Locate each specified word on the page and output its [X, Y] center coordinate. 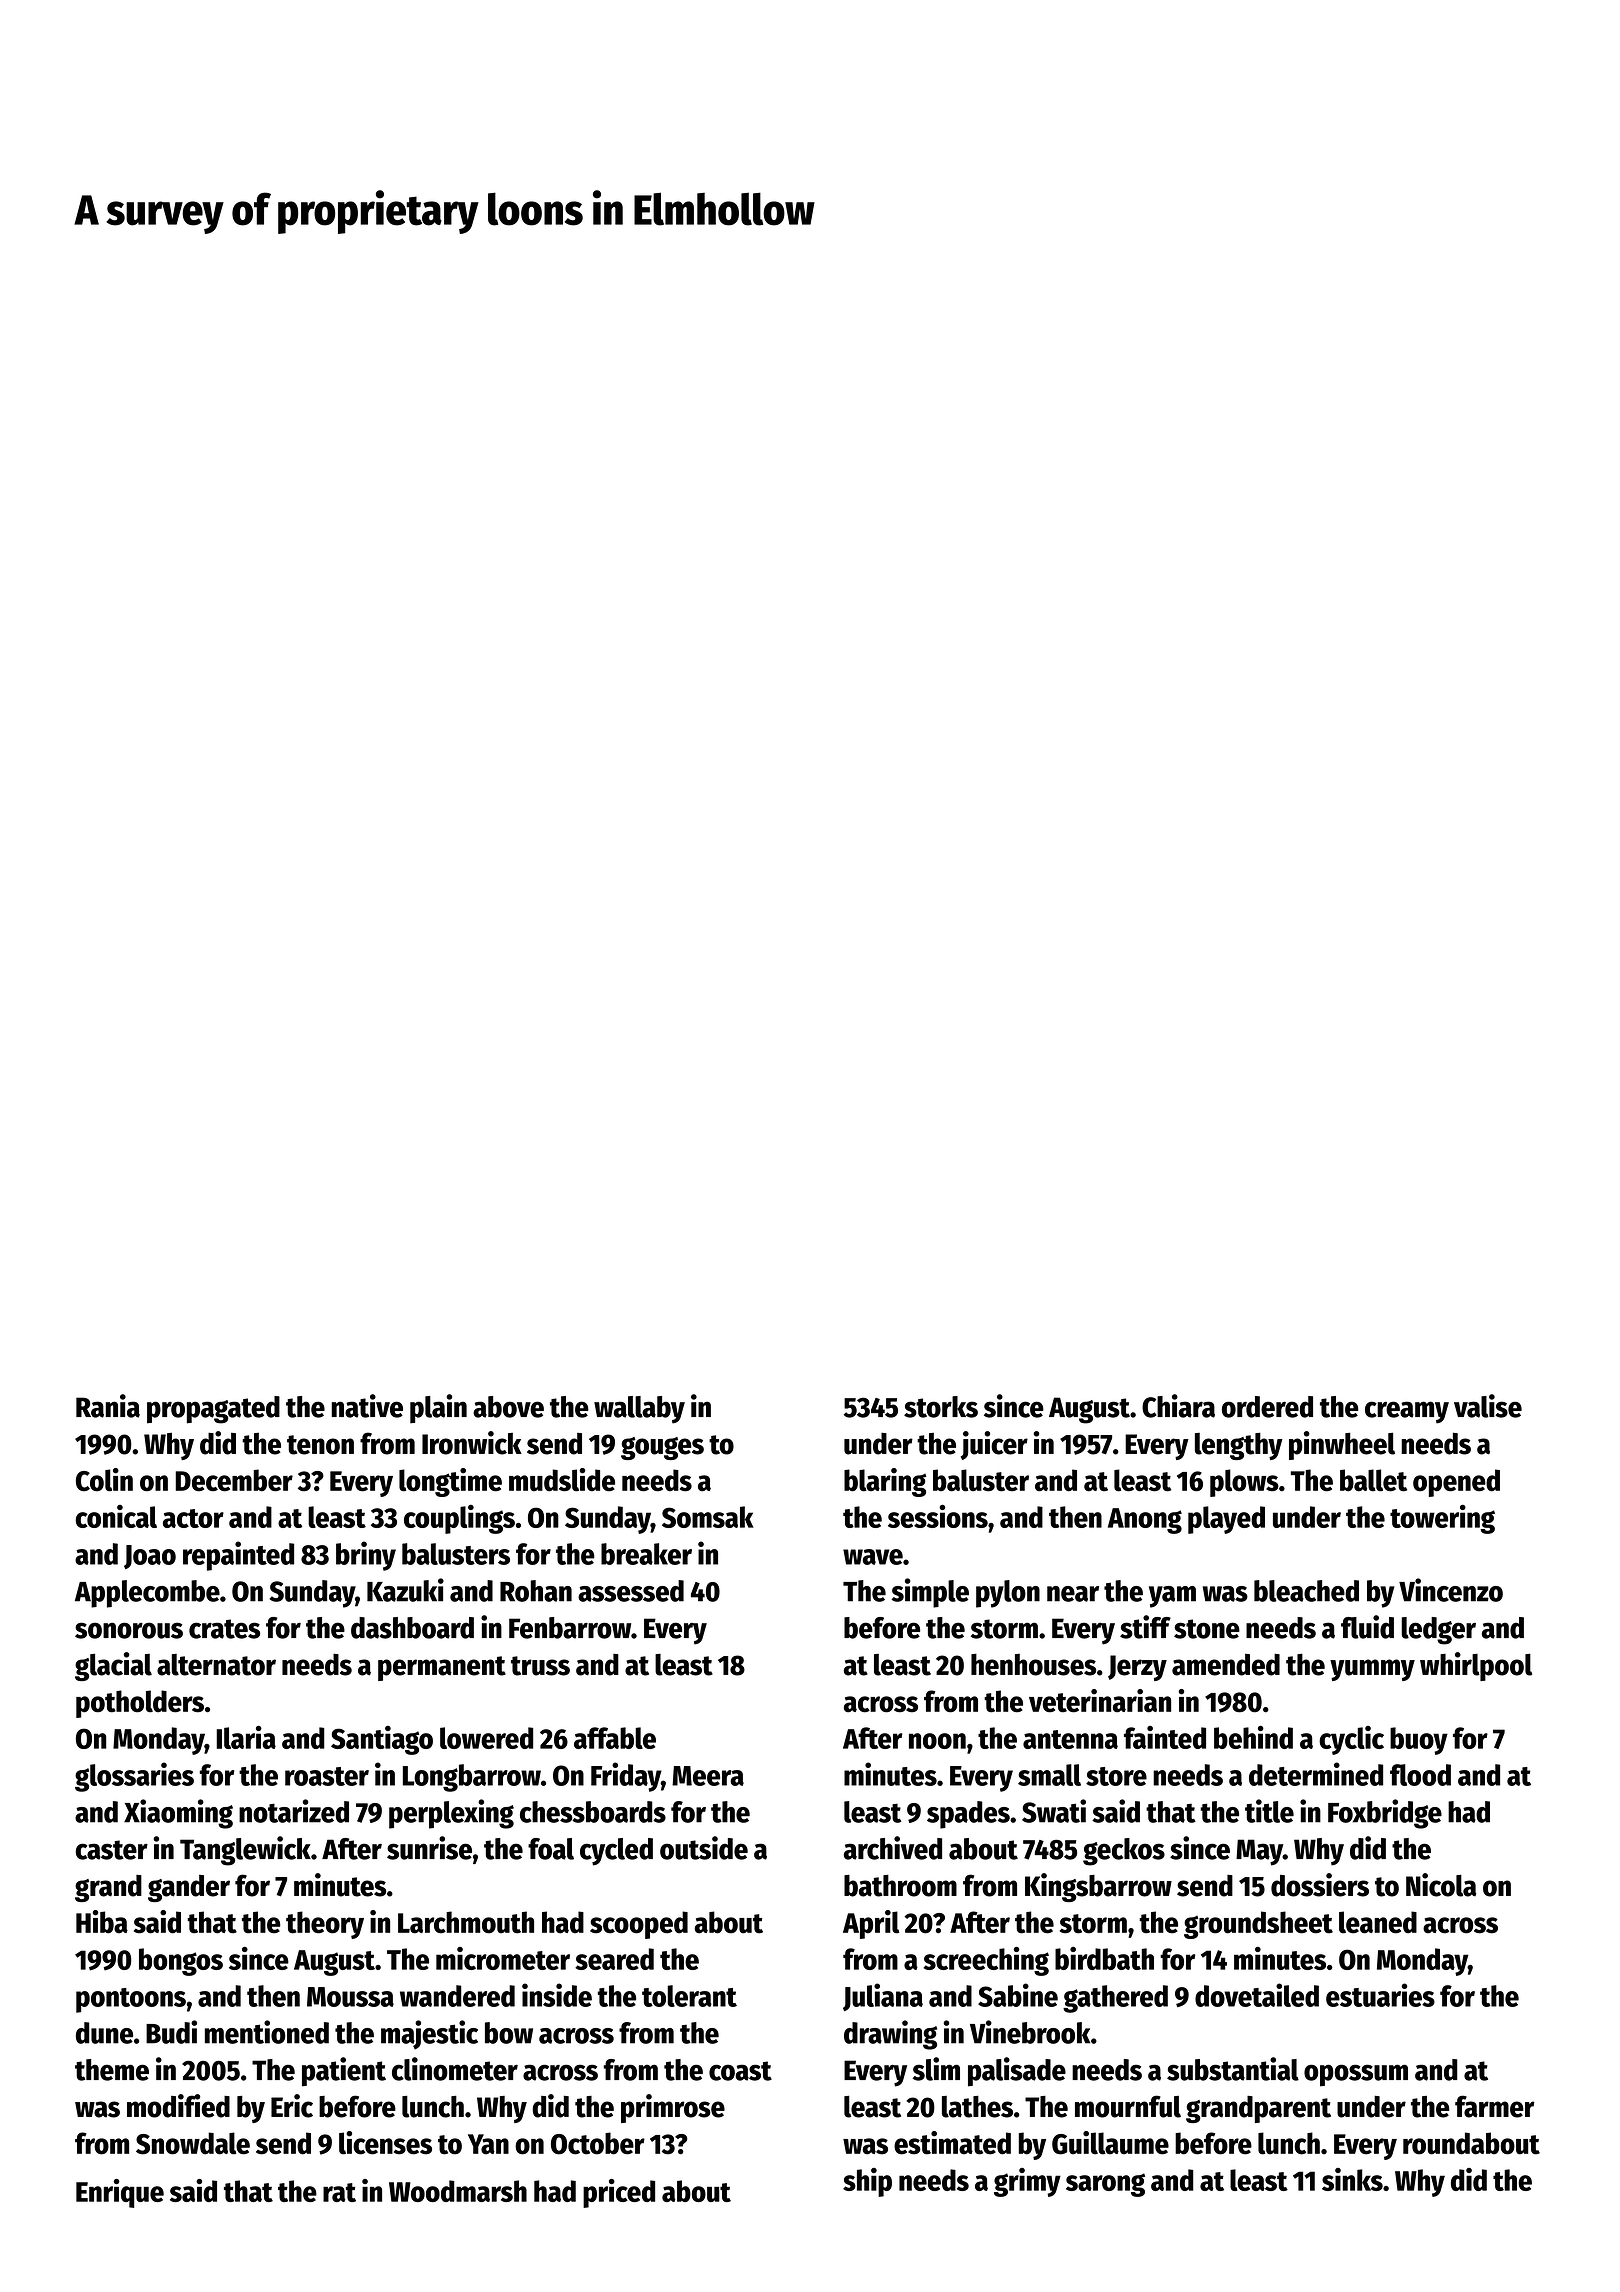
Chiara [1178, 1406]
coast [740, 2071]
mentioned [267, 2032]
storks [941, 1407]
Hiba [102, 1922]
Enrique [120, 2193]
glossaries [134, 1777]
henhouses [1033, 1665]
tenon [320, 1445]
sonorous [129, 1630]
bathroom [900, 1886]
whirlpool [1476, 1666]
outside [704, 1848]
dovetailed [1257, 1995]
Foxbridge [1385, 1814]
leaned [1378, 1922]
